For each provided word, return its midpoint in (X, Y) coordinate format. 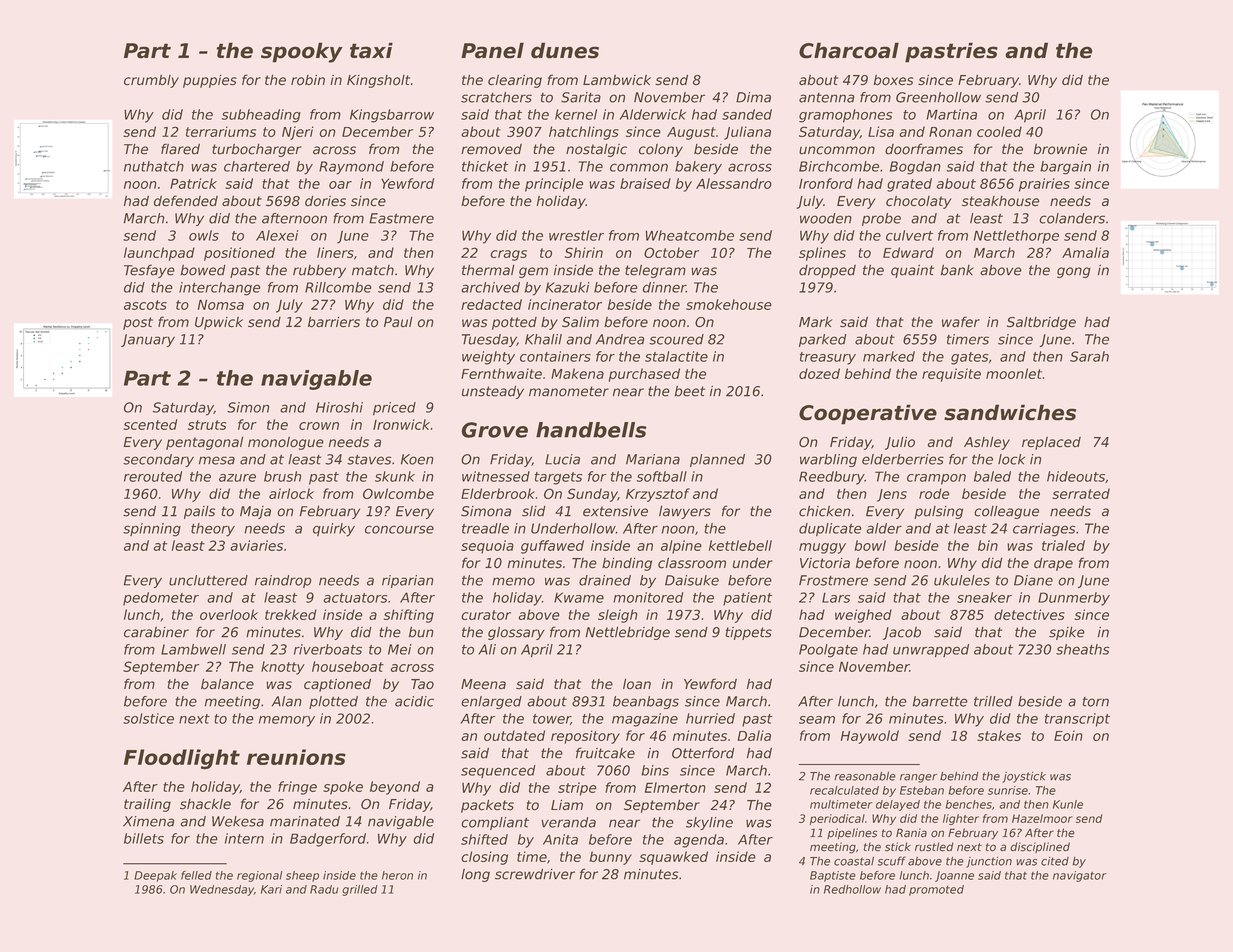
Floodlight (182, 759)
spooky (302, 52)
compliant (495, 823)
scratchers (496, 97)
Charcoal (849, 50)
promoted (936, 890)
